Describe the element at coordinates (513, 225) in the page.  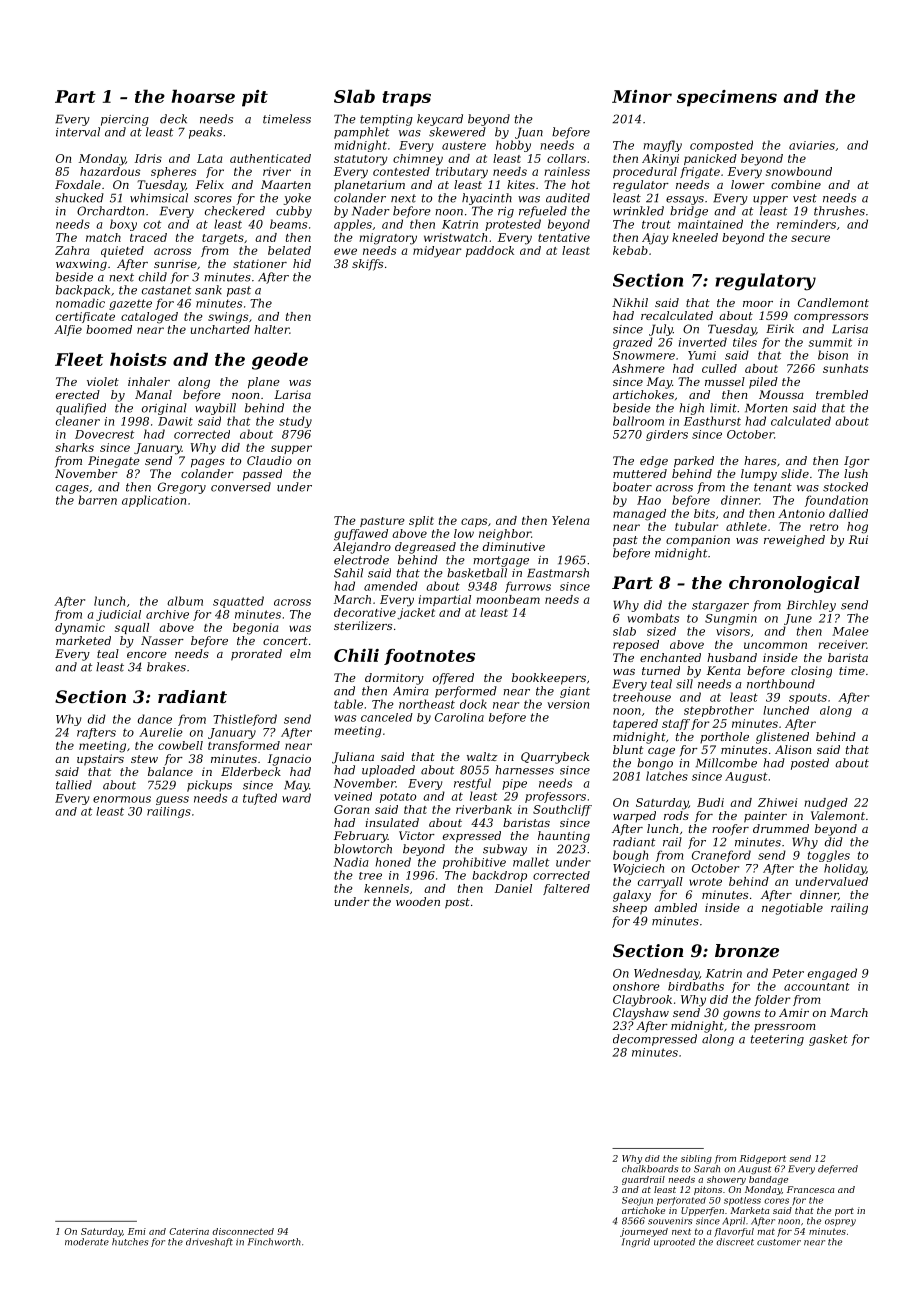
I see `protested` at that location.
